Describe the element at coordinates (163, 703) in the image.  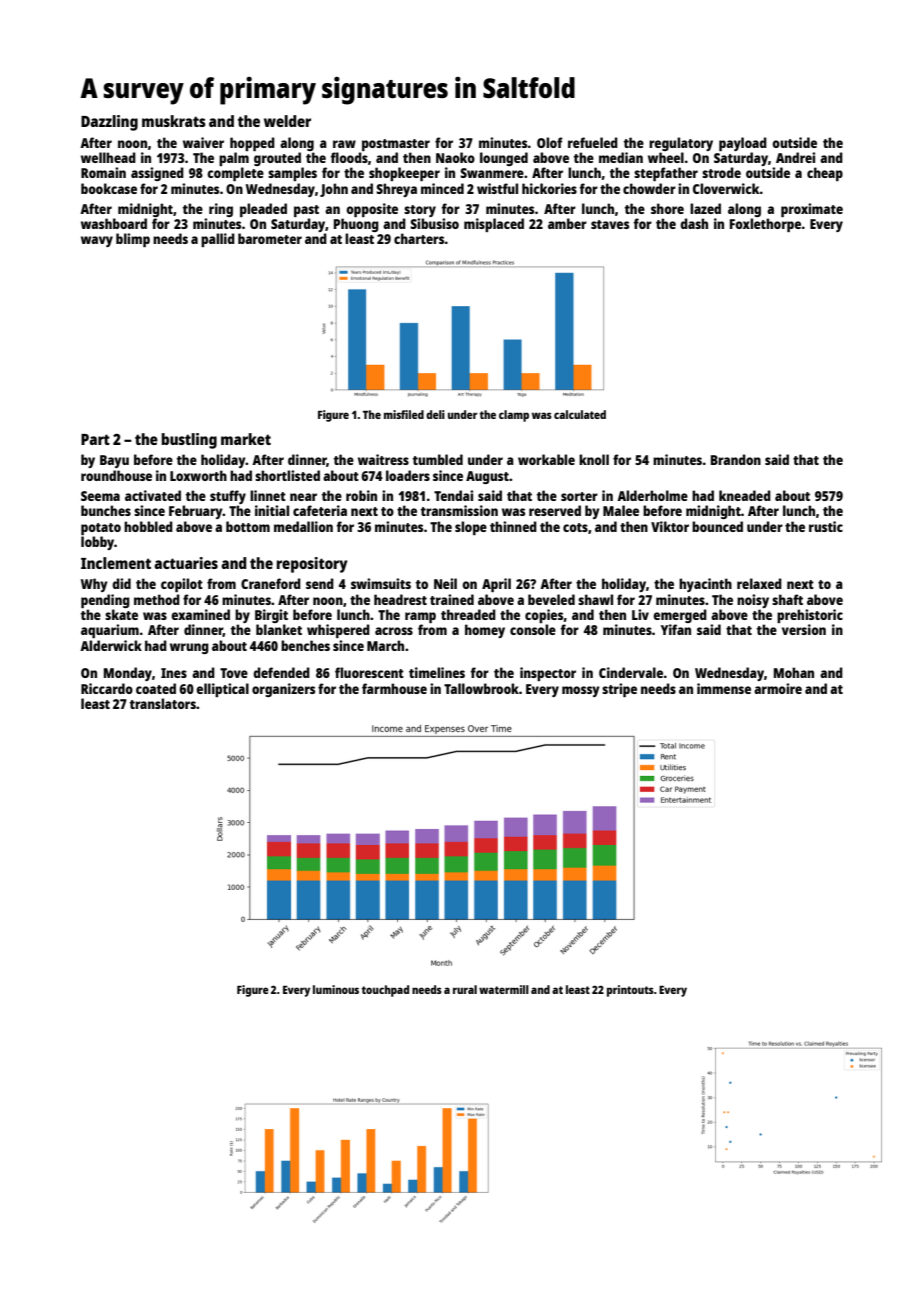
I see `translators` at that location.
